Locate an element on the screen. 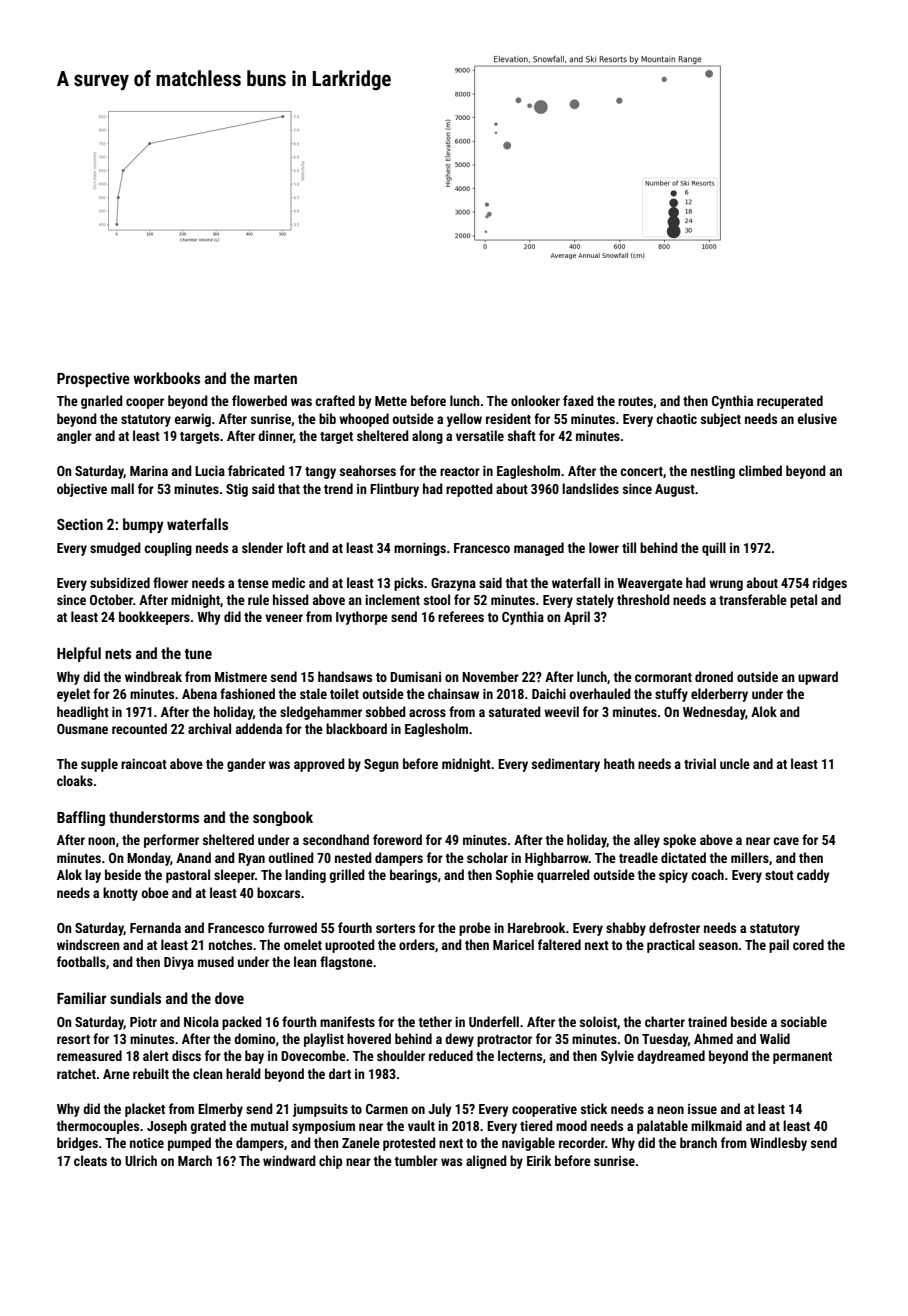 Image resolution: width=908 pixels, height=1316 pixels. Ousmane is located at coordinates (82, 729).
